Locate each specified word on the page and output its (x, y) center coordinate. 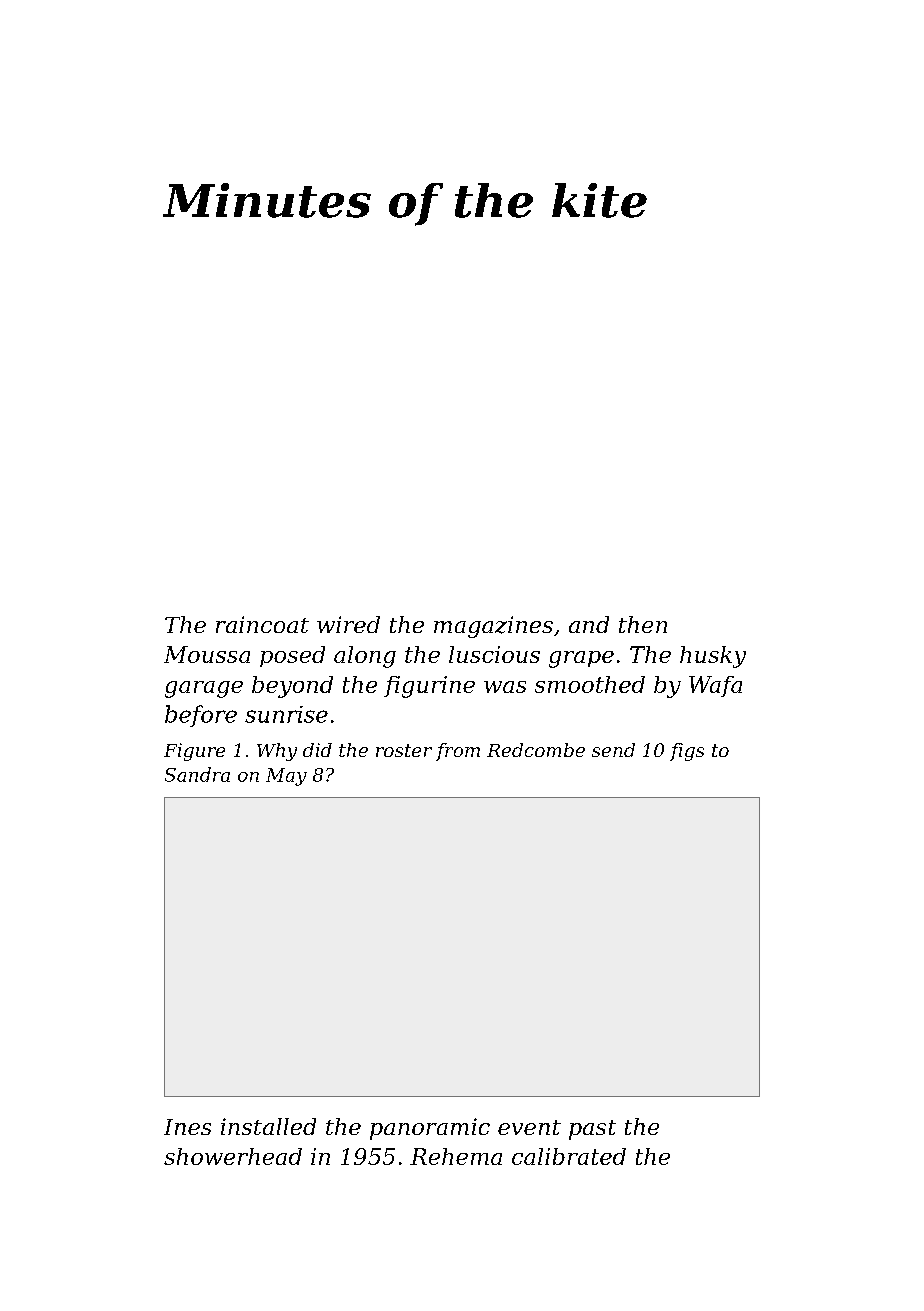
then (643, 624)
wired (348, 624)
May (286, 777)
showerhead (233, 1156)
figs (687, 752)
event (529, 1127)
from (458, 752)
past (592, 1130)
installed (268, 1126)
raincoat (262, 624)
